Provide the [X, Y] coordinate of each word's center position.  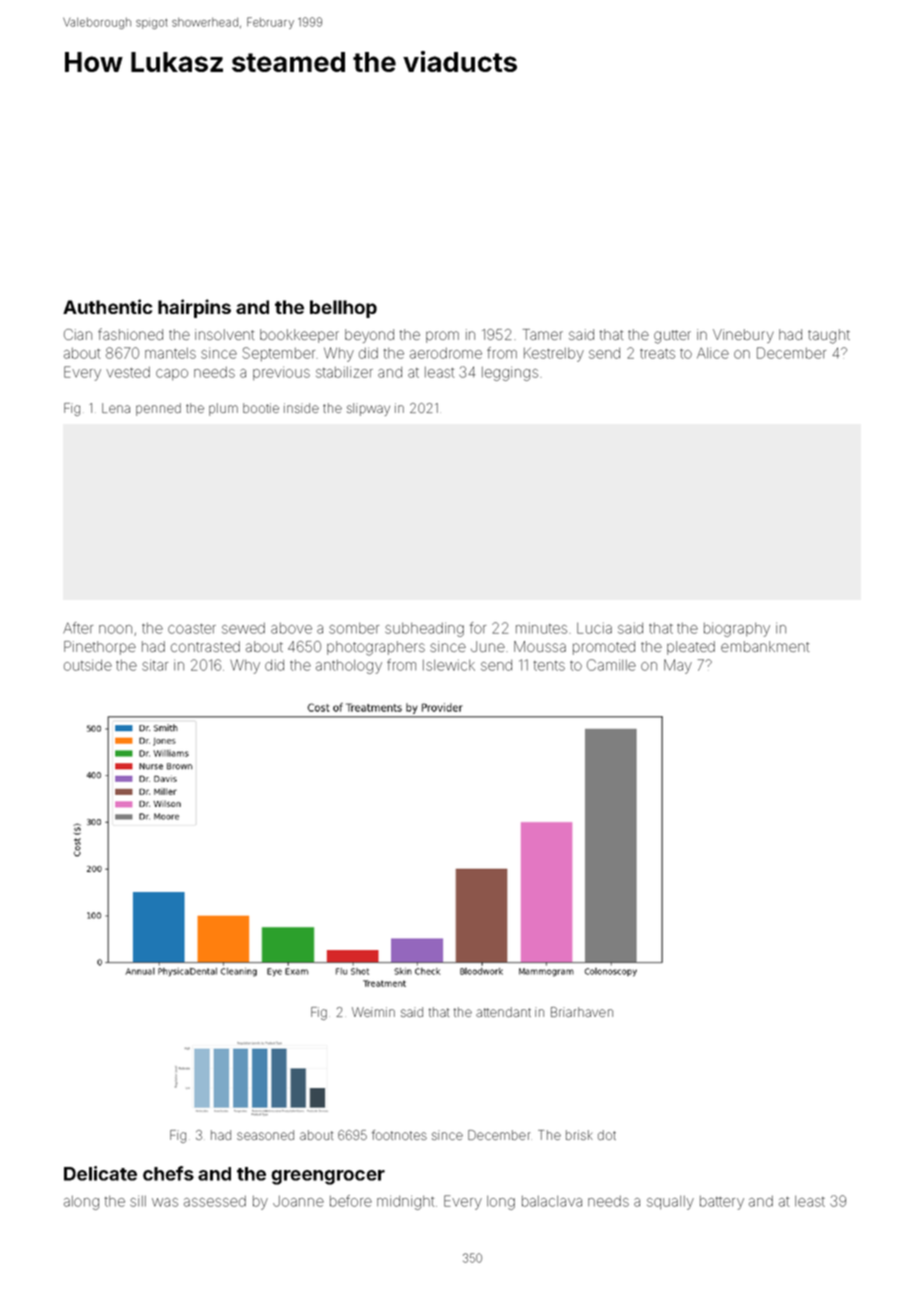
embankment [765, 646]
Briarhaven [582, 1012]
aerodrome [446, 353]
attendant [503, 1012]
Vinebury [743, 336]
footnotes [399, 1135]
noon [115, 629]
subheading [424, 629]
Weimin [373, 1012]
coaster [192, 629]
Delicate [100, 1173]
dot [607, 1135]
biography [737, 629]
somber [354, 628]
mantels [170, 353]
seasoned [265, 1135]
